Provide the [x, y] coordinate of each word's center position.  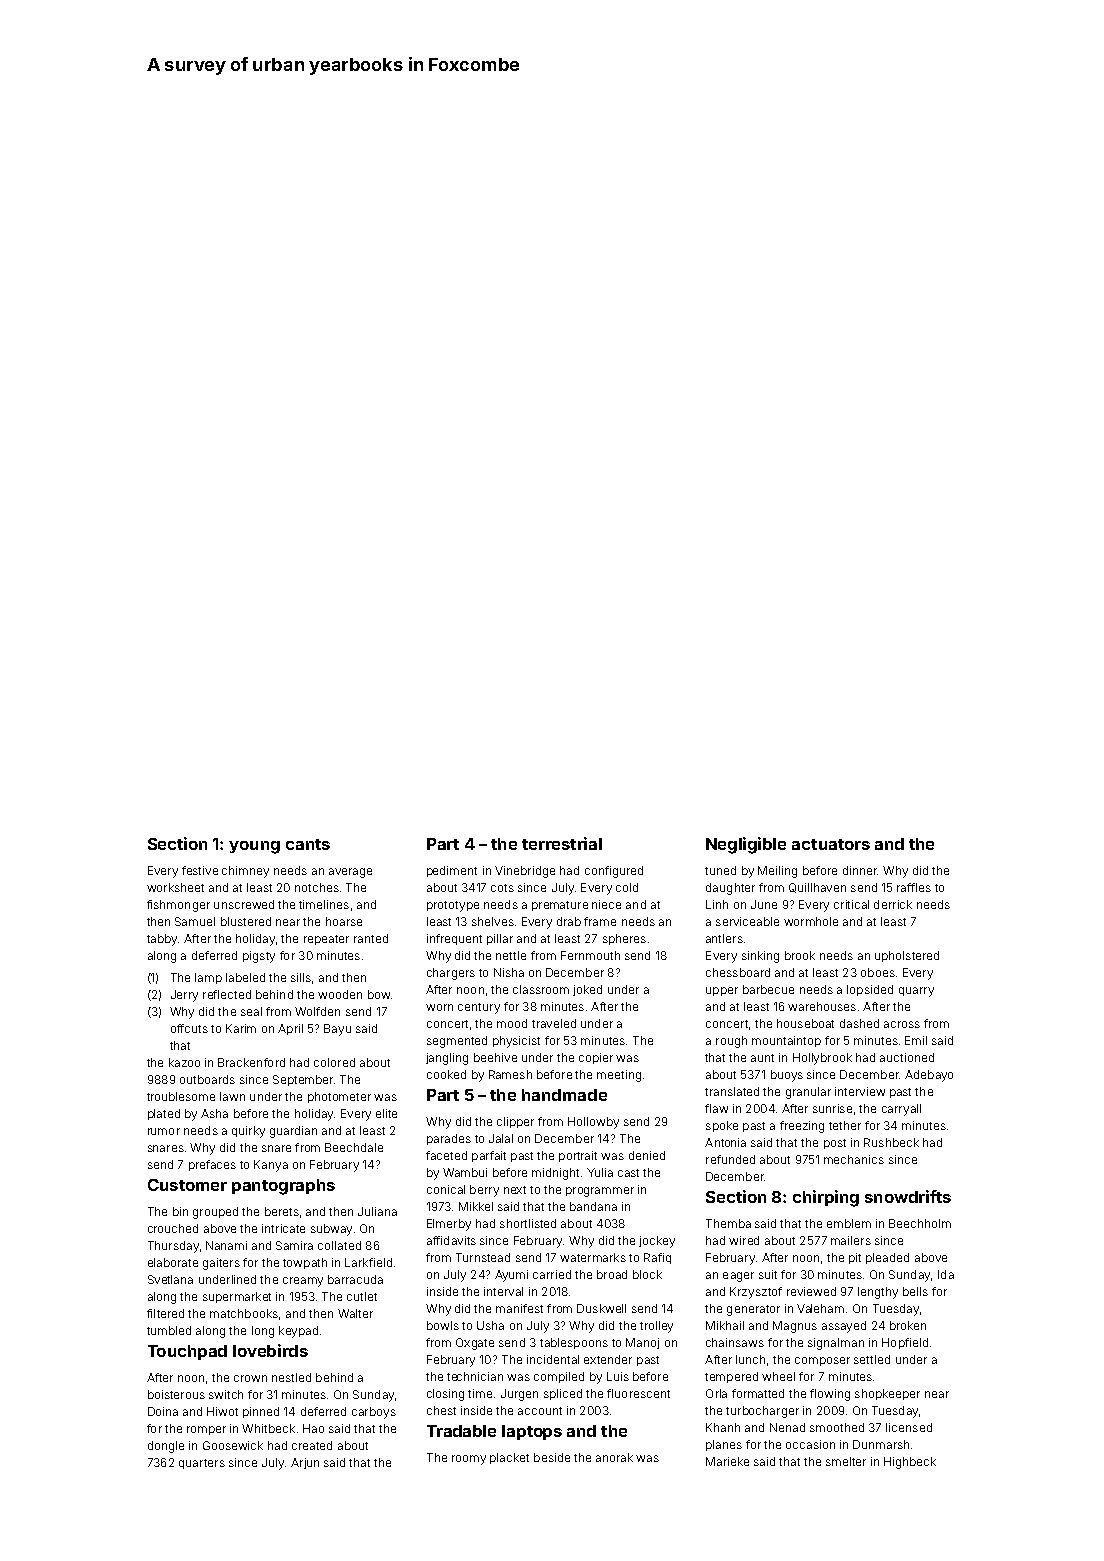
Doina [163, 1411]
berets [282, 1211]
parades [449, 1139]
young [254, 847]
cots [502, 888]
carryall [901, 1110]
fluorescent [638, 1393]
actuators [831, 844]
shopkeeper [887, 1394]
